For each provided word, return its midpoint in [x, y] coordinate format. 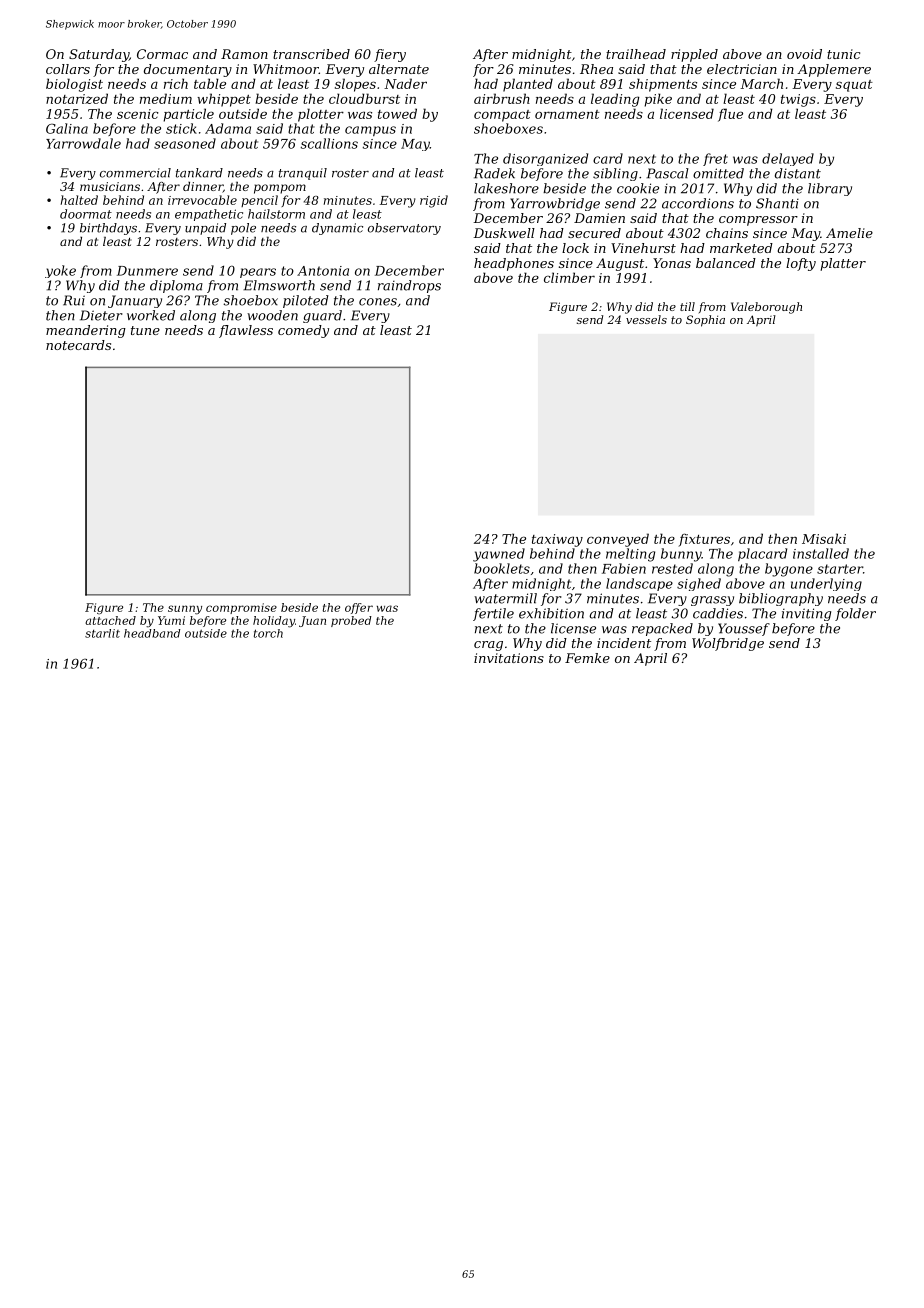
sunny [185, 610]
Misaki [824, 538]
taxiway [557, 540]
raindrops [409, 286]
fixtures [704, 540]
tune [145, 330]
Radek [494, 173]
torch [268, 633]
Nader [405, 83]
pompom [280, 189]
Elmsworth [279, 285]
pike [658, 100]
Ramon [244, 54]
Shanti [777, 203]
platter [843, 264]
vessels [646, 319]
